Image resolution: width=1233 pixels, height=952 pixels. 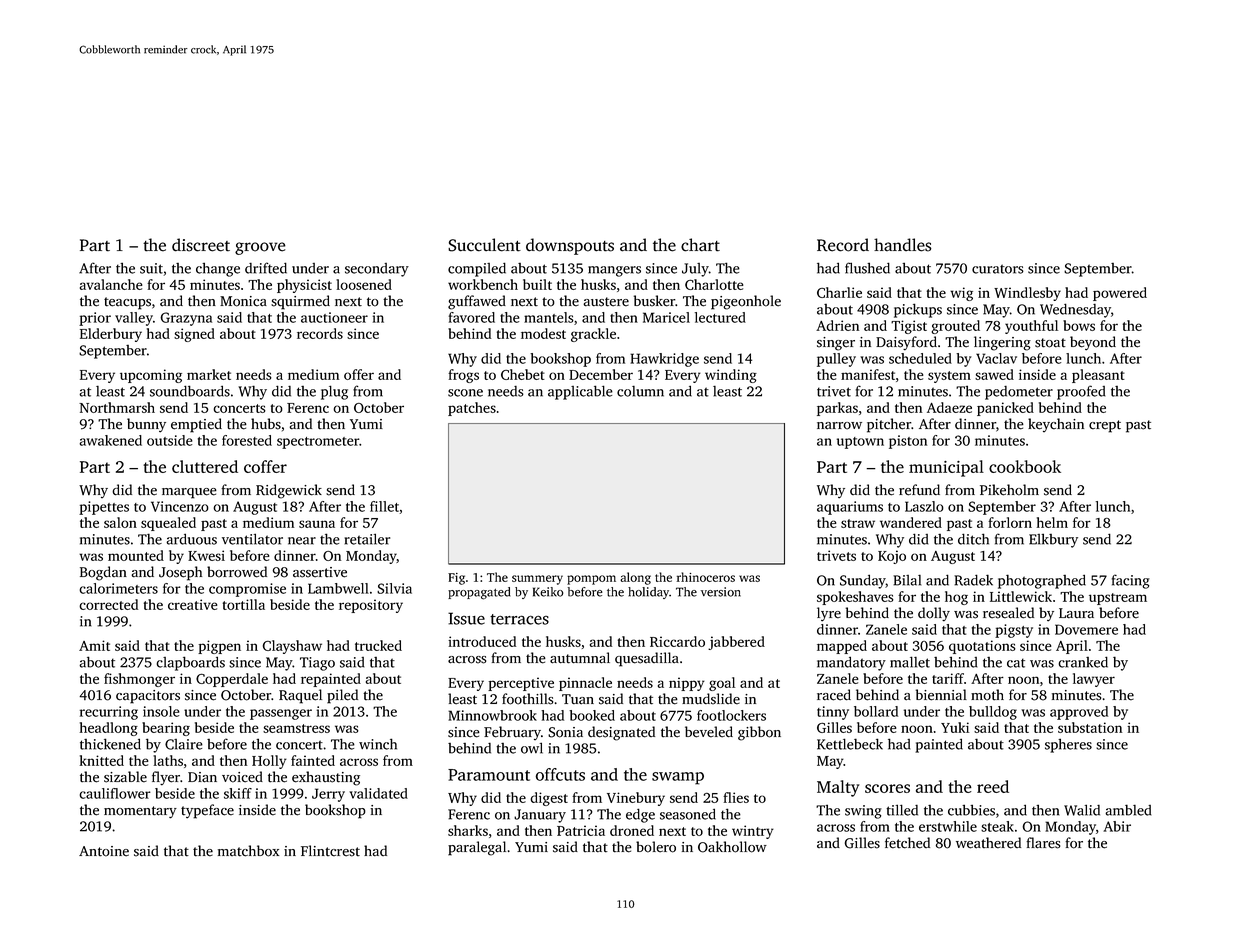 What do you see at coordinates (700, 245) in the image?
I see `chart` at bounding box center [700, 245].
